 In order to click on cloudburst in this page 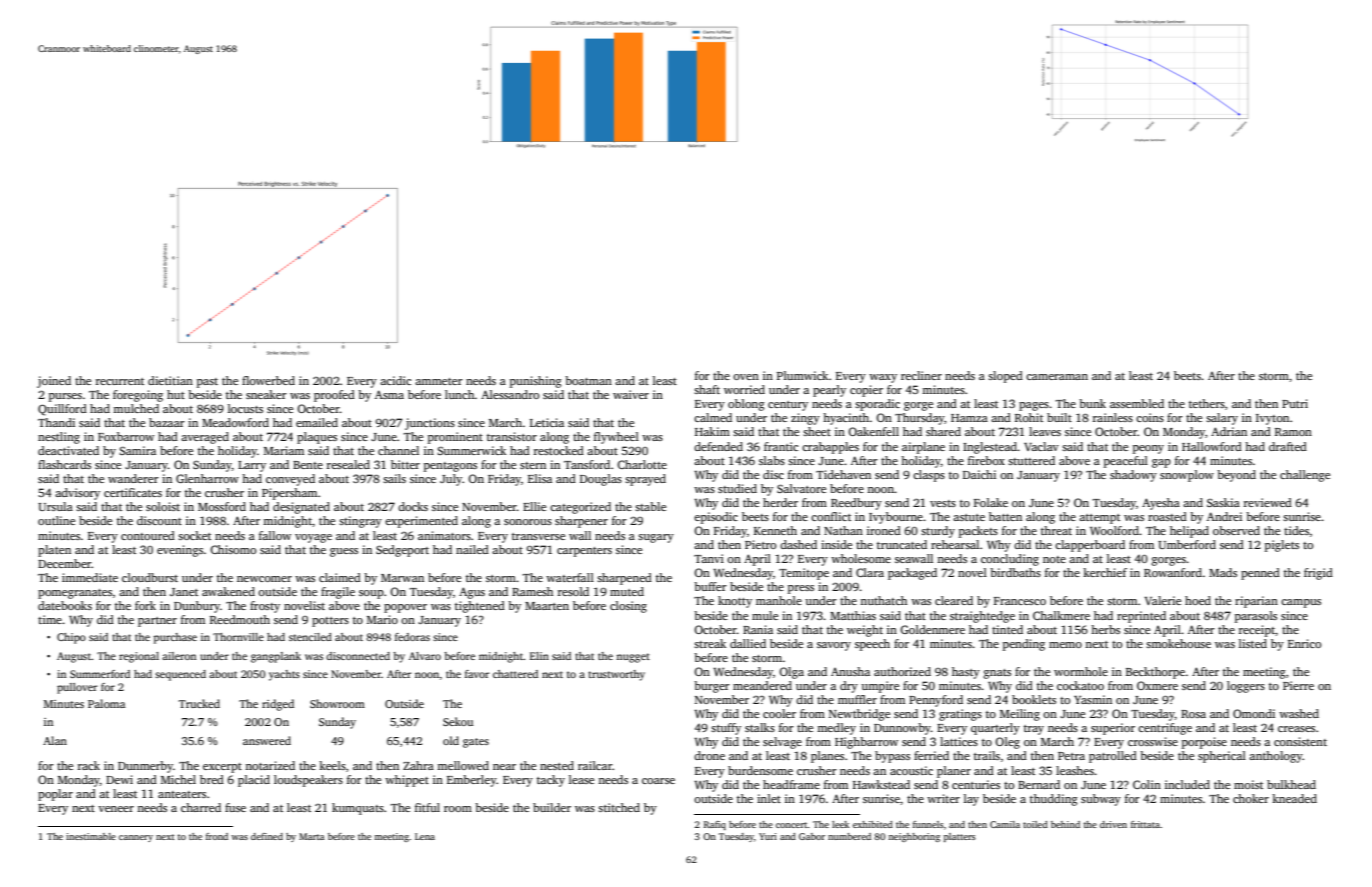, I will do `click(150, 577)`.
